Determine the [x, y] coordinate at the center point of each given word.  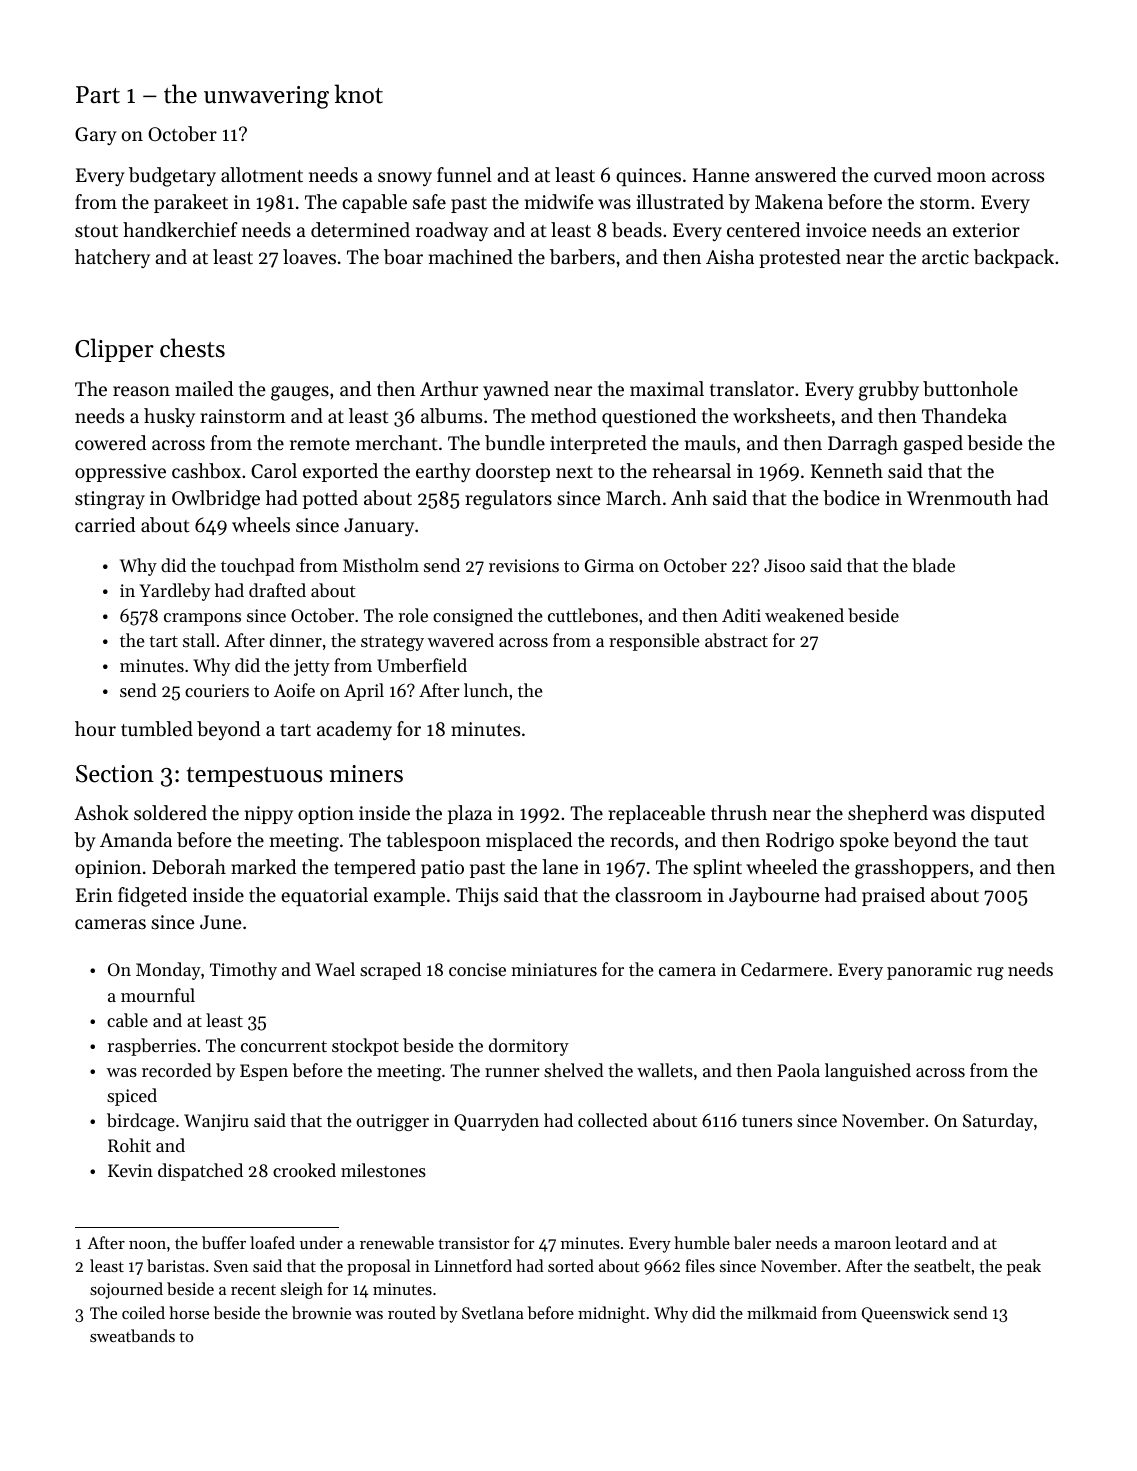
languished [868, 1072]
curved [903, 175]
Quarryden [496, 1122]
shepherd [888, 814]
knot [358, 94]
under [321, 1242]
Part [98, 95]
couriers [217, 690]
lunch [486, 690]
